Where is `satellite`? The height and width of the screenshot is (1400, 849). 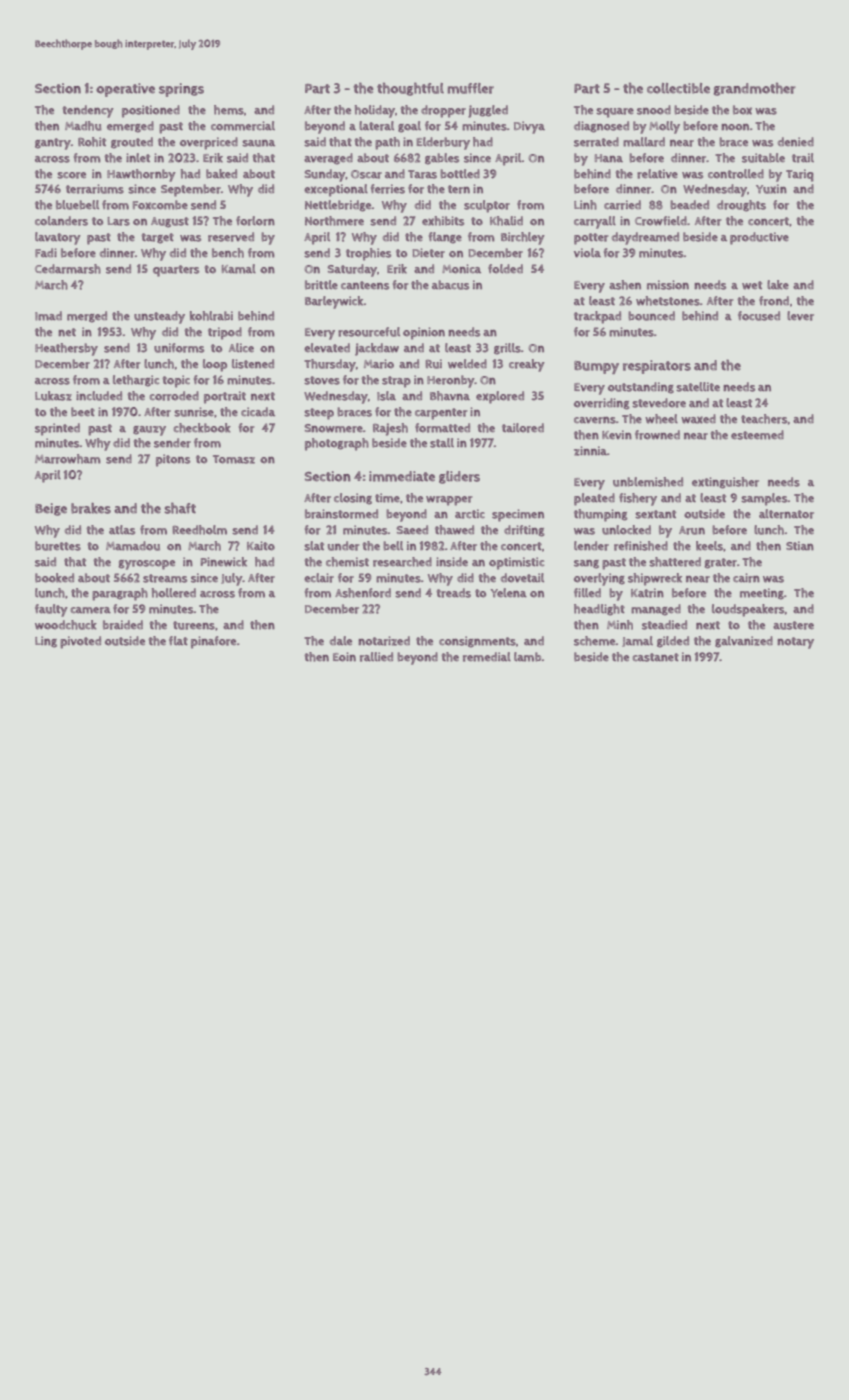
satellite is located at coordinates (698, 387).
